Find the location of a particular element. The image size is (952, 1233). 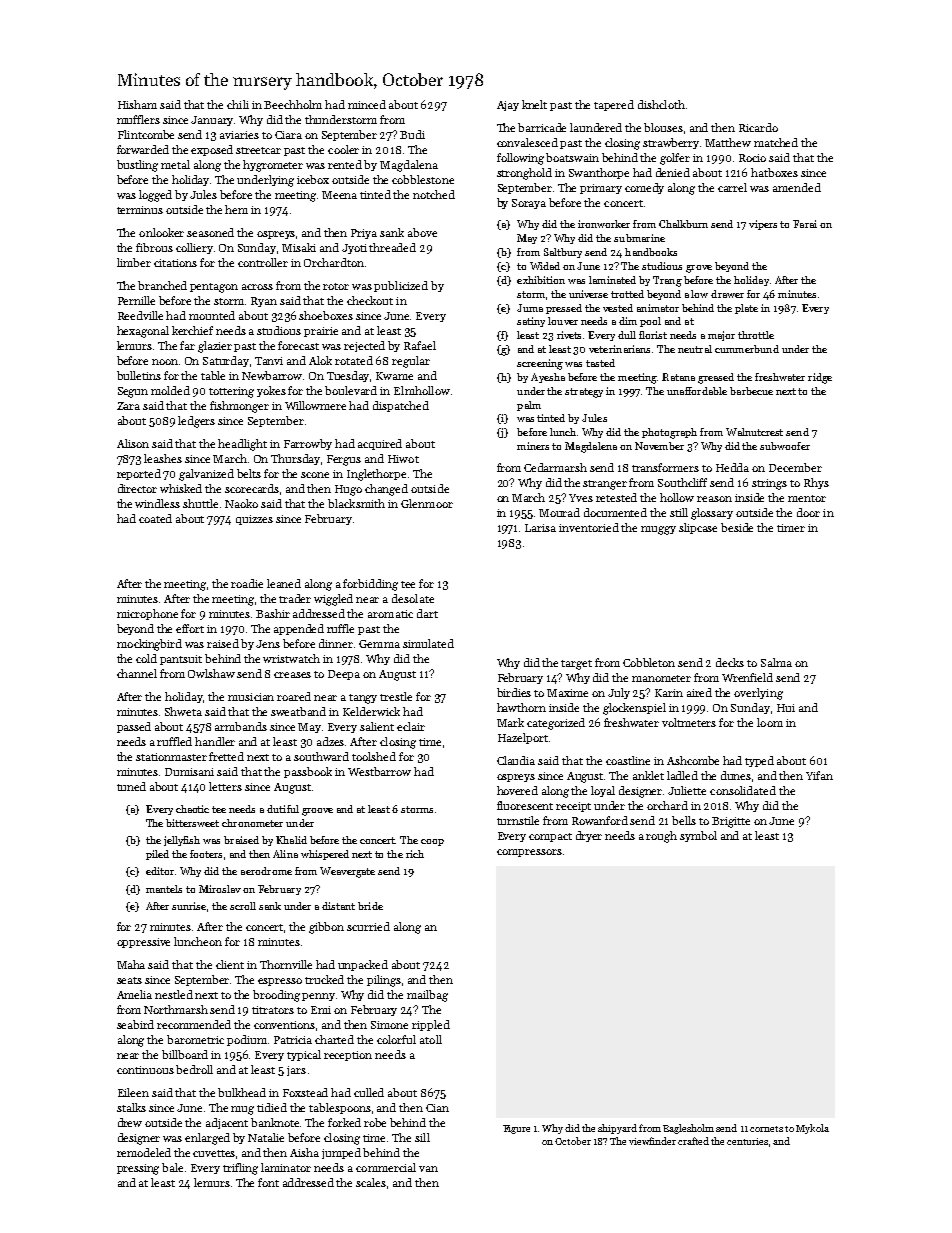

miners is located at coordinates (533, 446).
